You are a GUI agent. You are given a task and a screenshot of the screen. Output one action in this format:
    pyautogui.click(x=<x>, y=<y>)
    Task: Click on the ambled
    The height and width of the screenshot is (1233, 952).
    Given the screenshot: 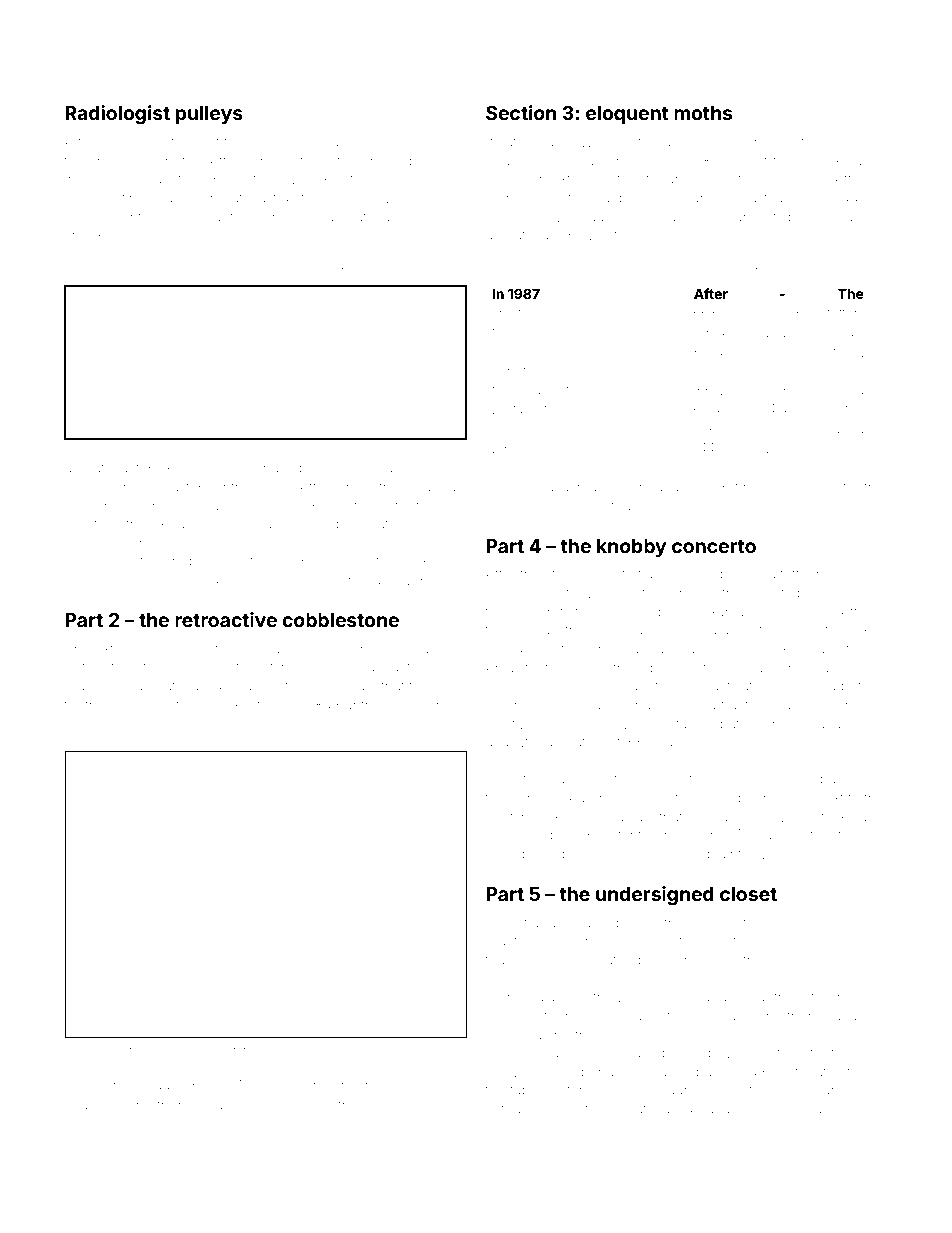 What is the action you would take?
    pyautogui.click(x=202, y=523)
